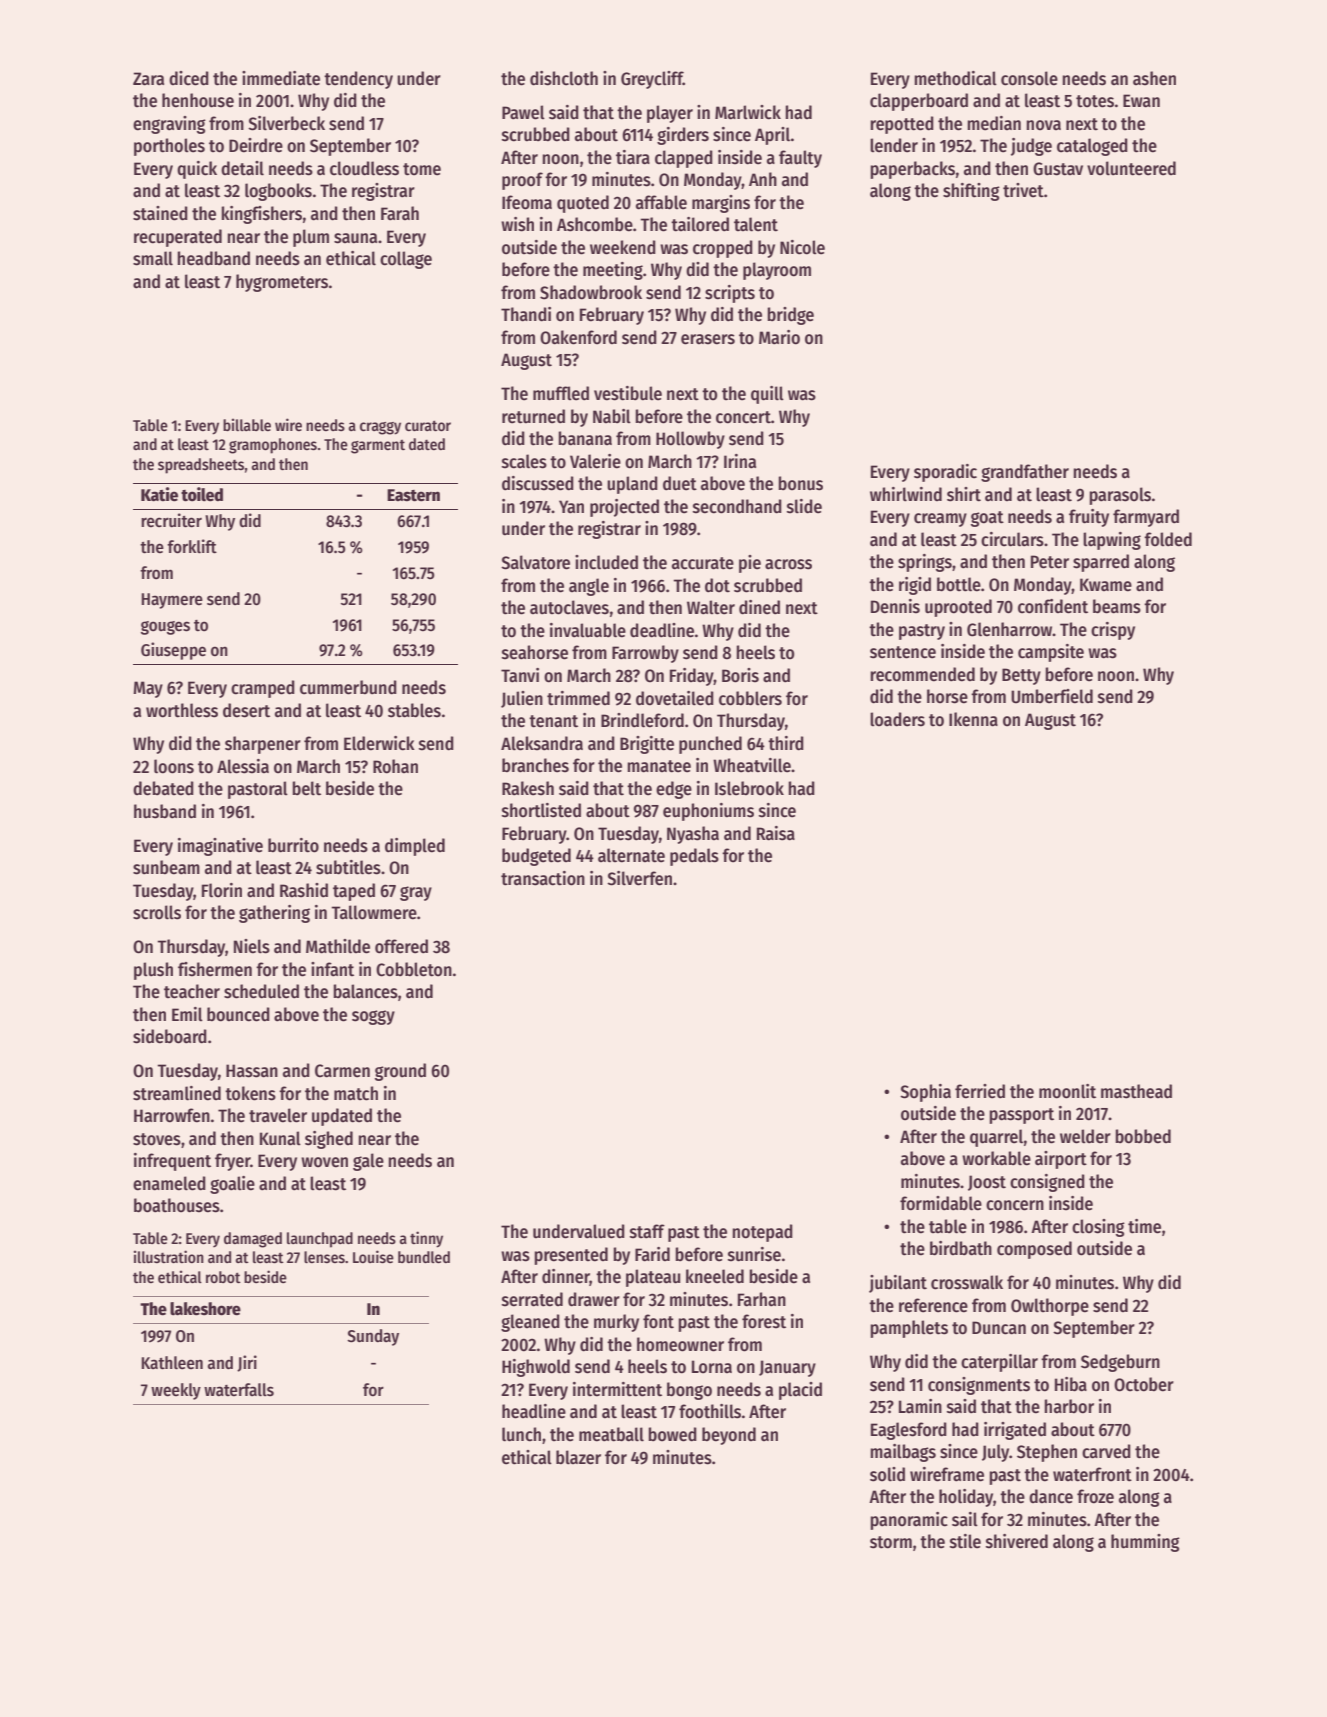 Image resolution: width=1327 pixels, height=1717 pixels. Describe the element at coordinates (694, 857) in the document. I see `pedals` at that location.
